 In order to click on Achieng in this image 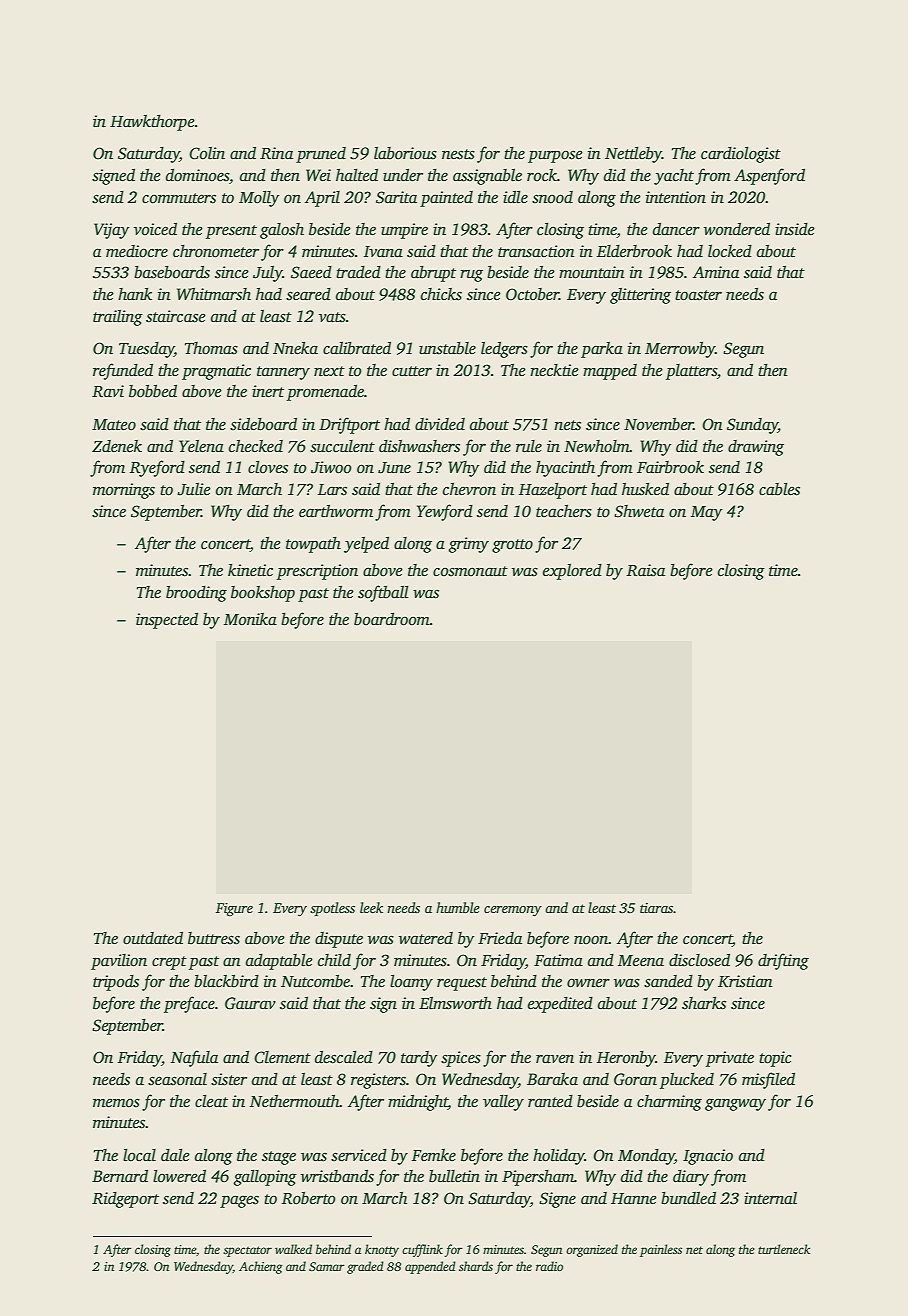, I will do `click(260, 1267)`.
